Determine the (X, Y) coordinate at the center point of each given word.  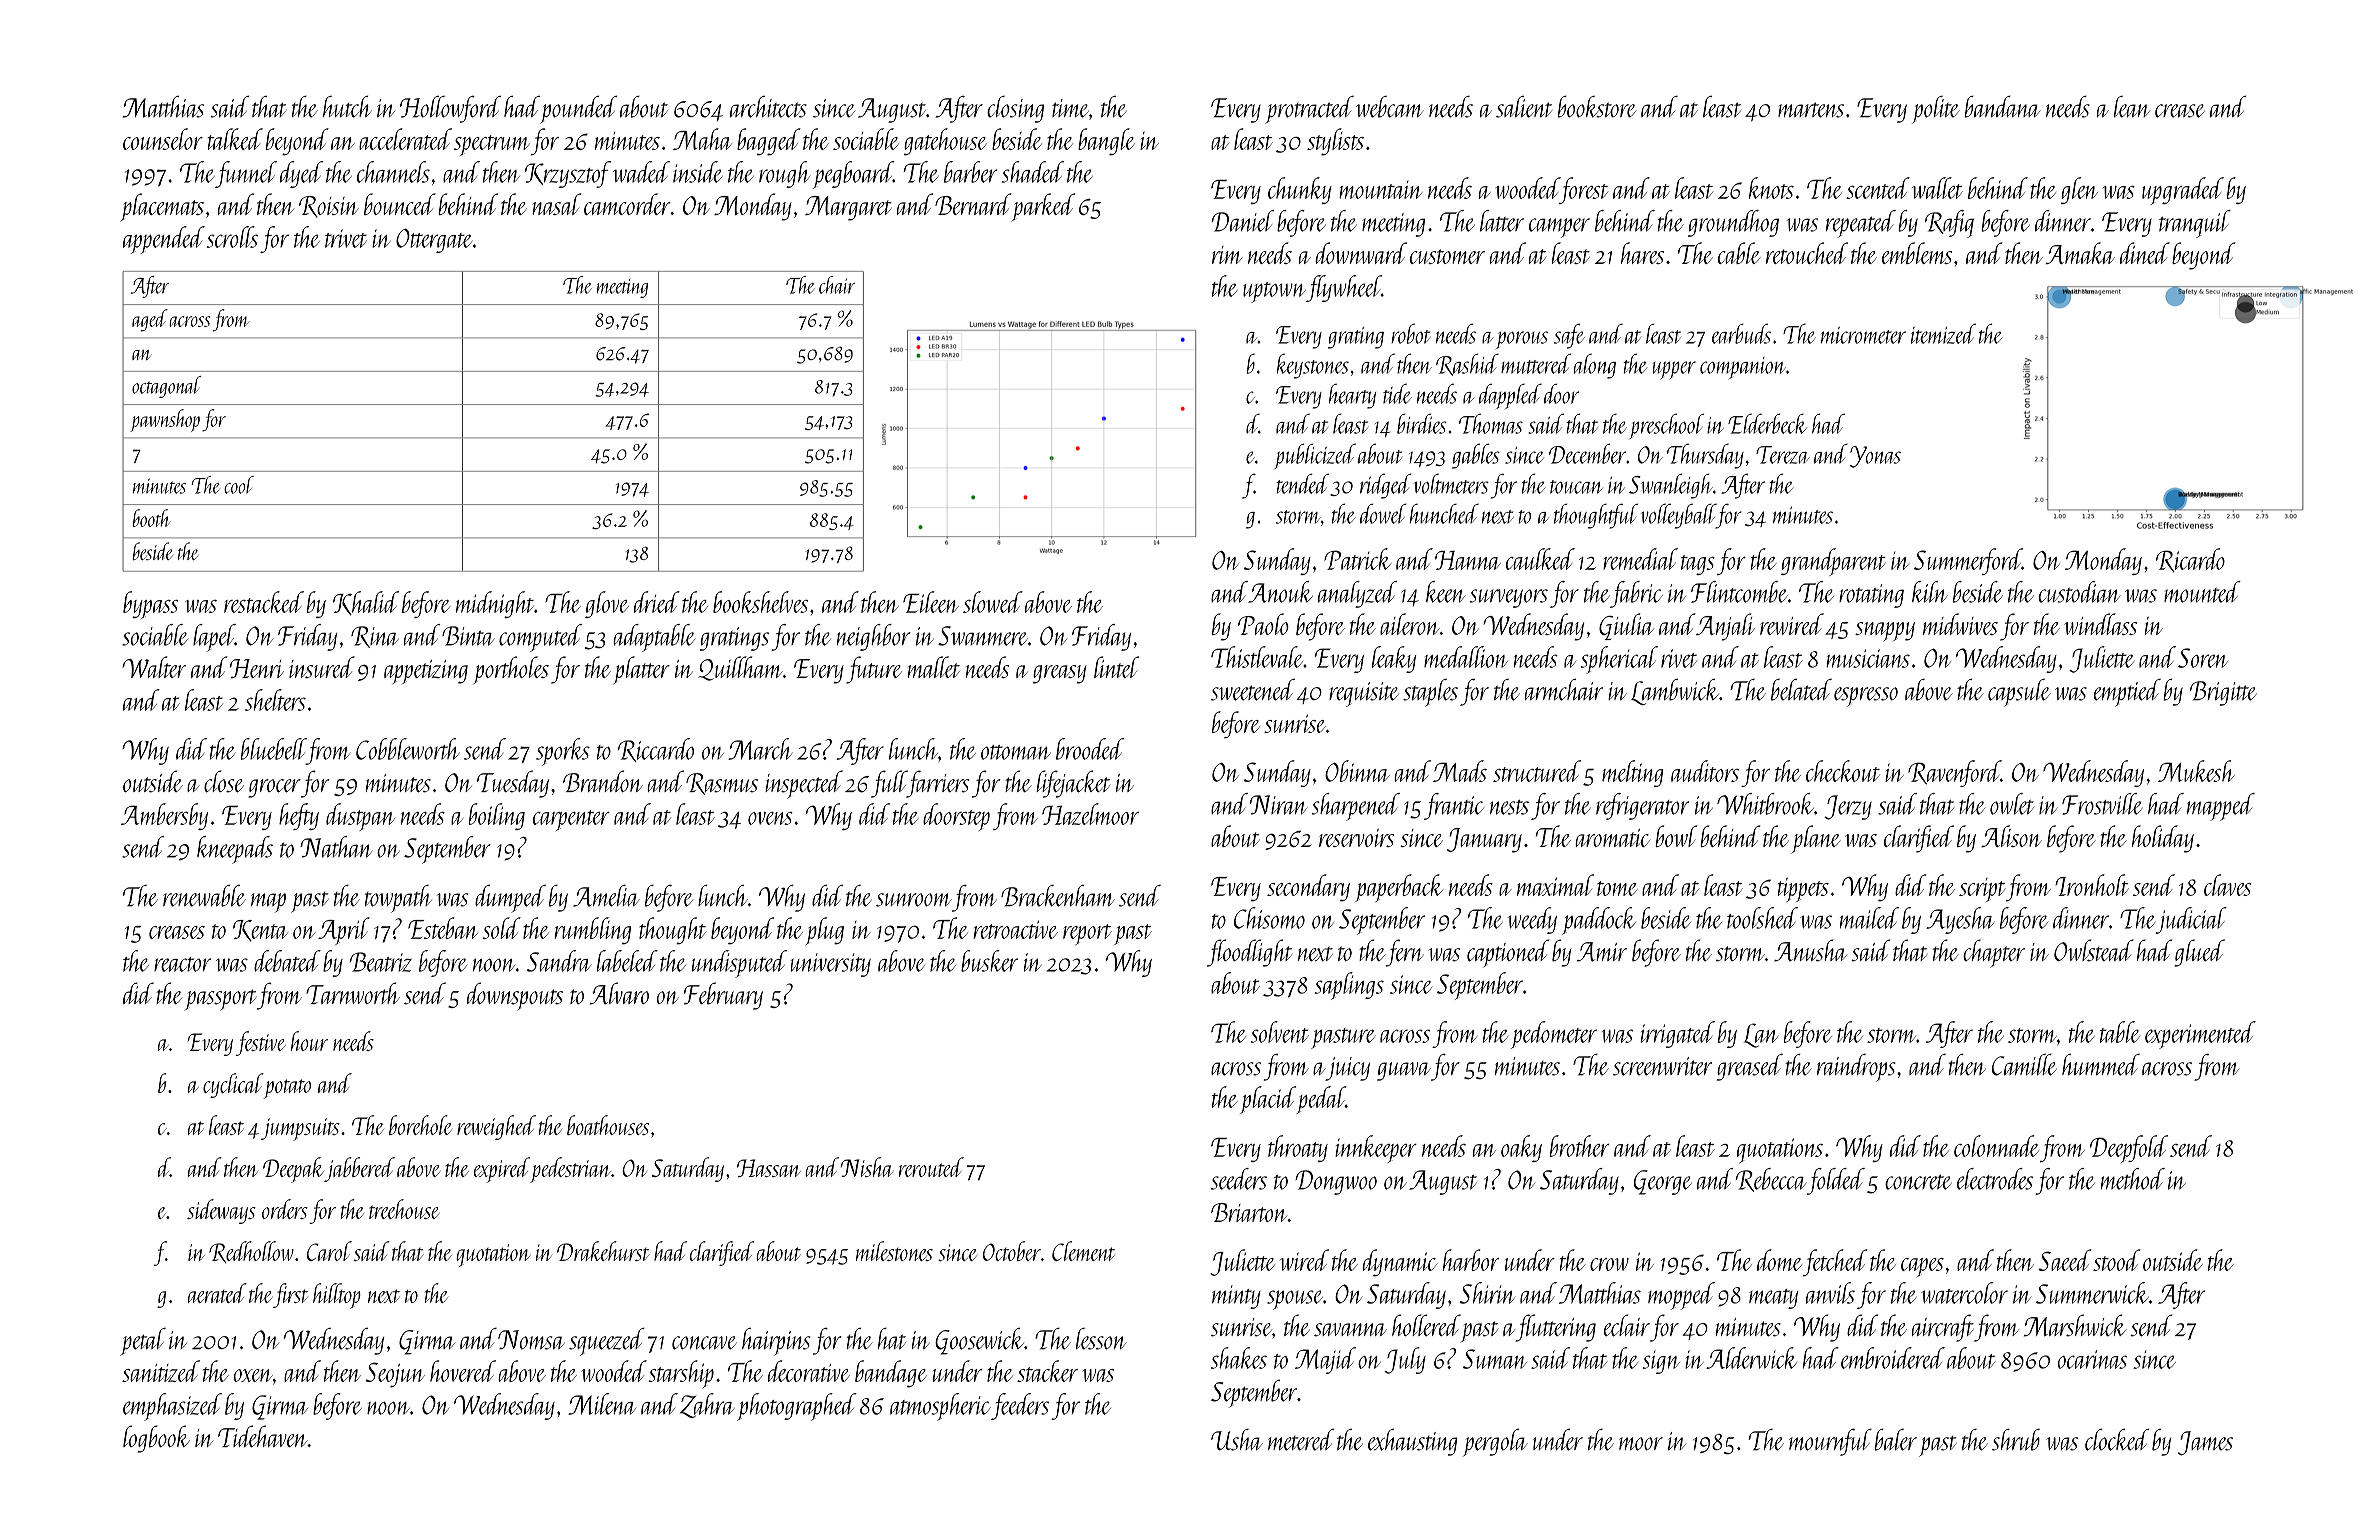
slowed (993, 602)
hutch (347, 107)
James (2205, 1443)
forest (1584, 190)
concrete (1918, 1182)
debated (287, 961)
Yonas (1875, 457)
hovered (463, 1371)
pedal (1321, 1100)
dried (657, 602)
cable (1739, 253)
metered (1301, 1440)
